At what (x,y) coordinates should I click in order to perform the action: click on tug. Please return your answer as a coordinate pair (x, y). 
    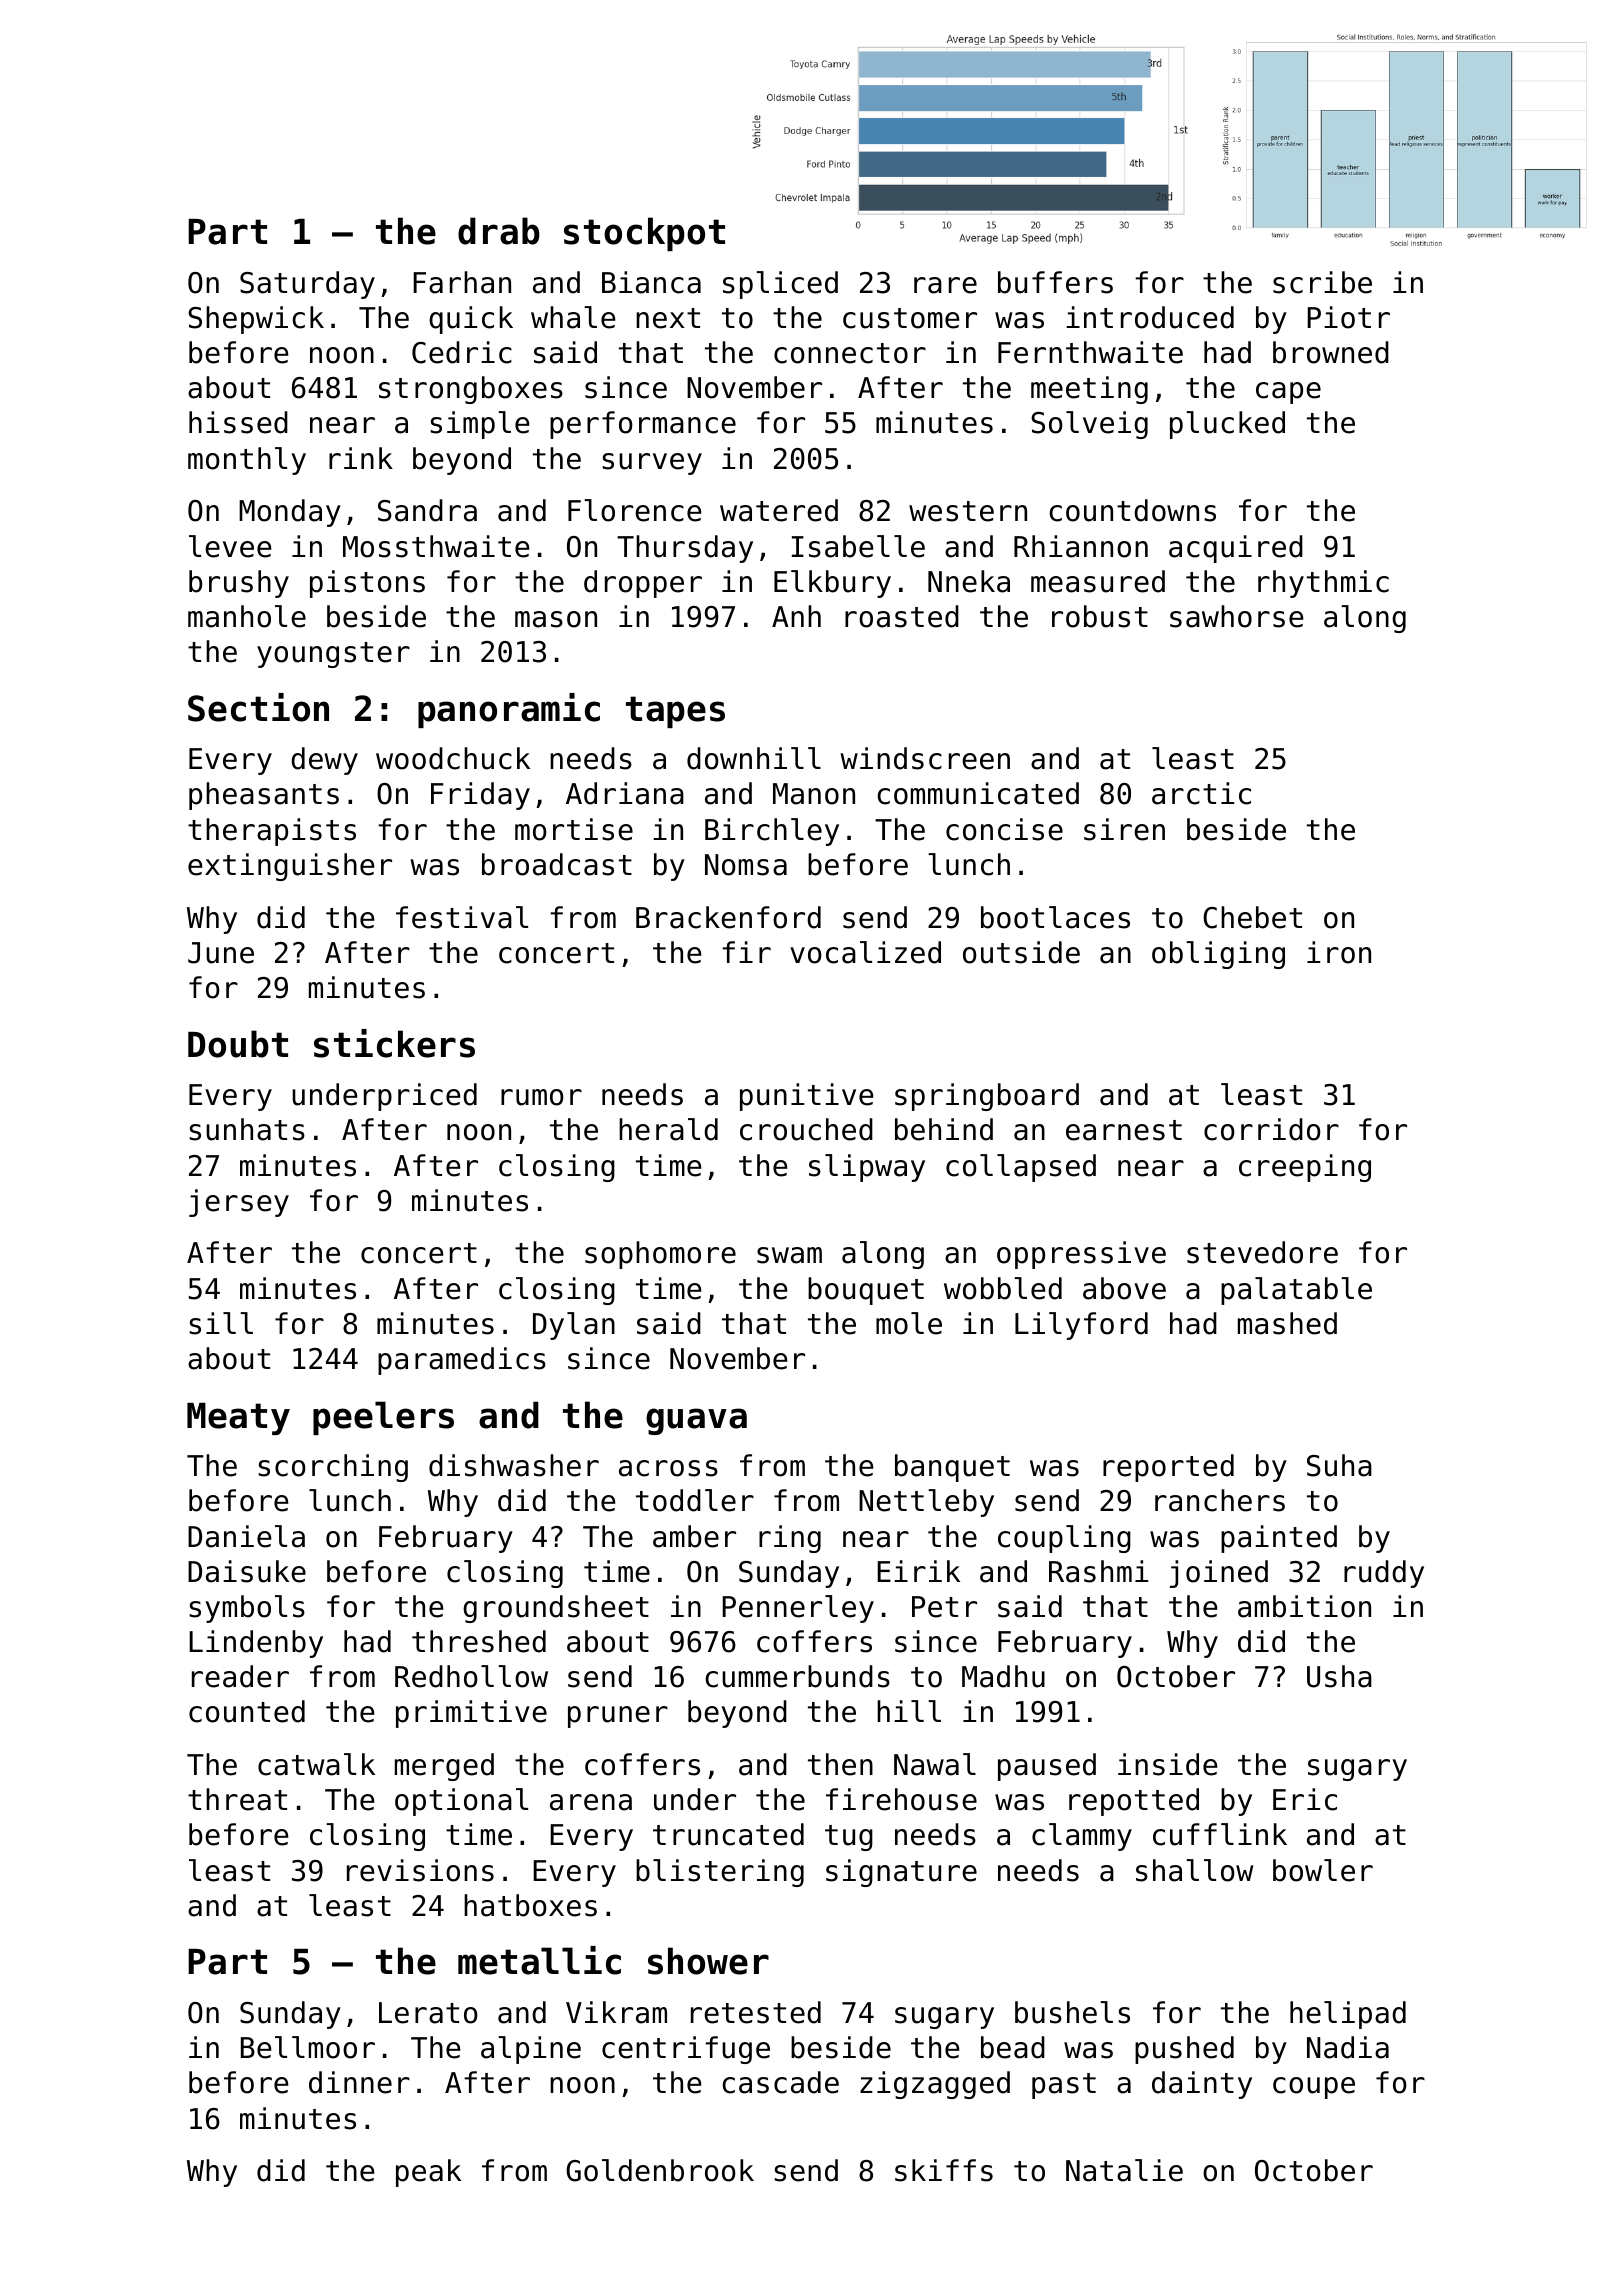
    Looking at the image, I should click on (849, 1838).
